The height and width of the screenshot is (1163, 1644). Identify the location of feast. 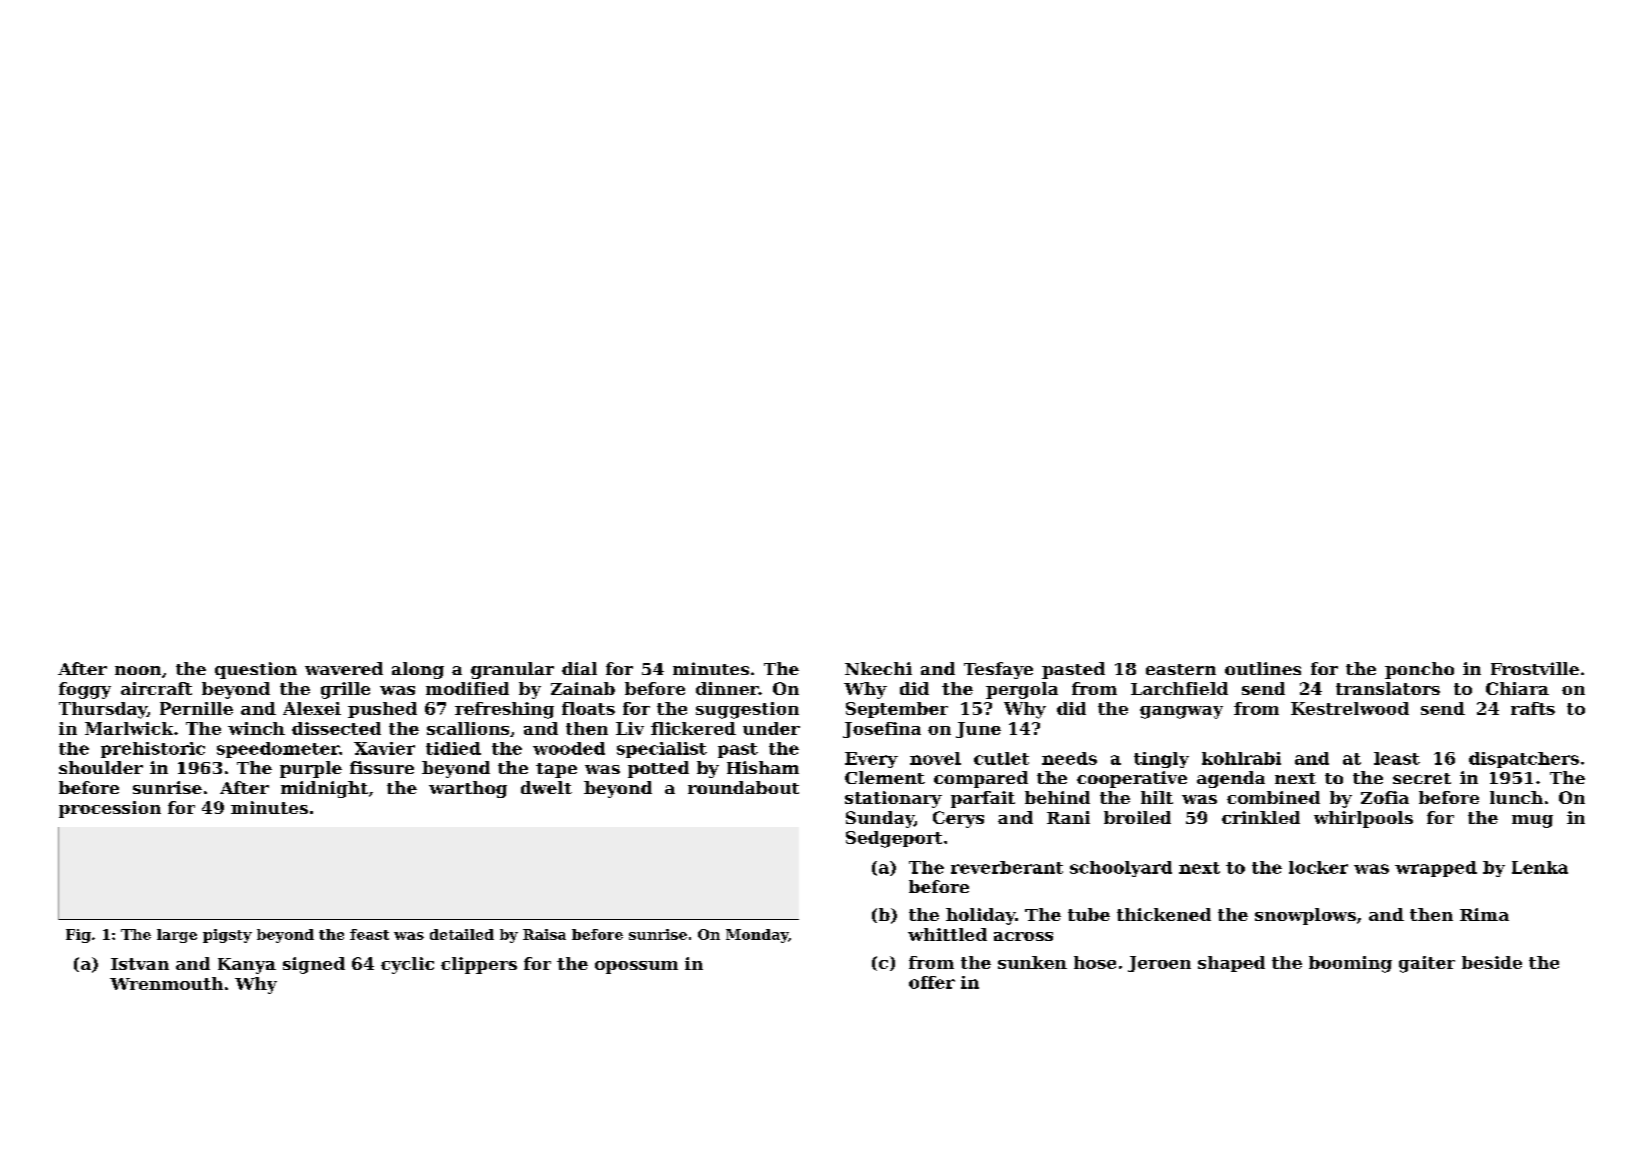
(369, 934).
